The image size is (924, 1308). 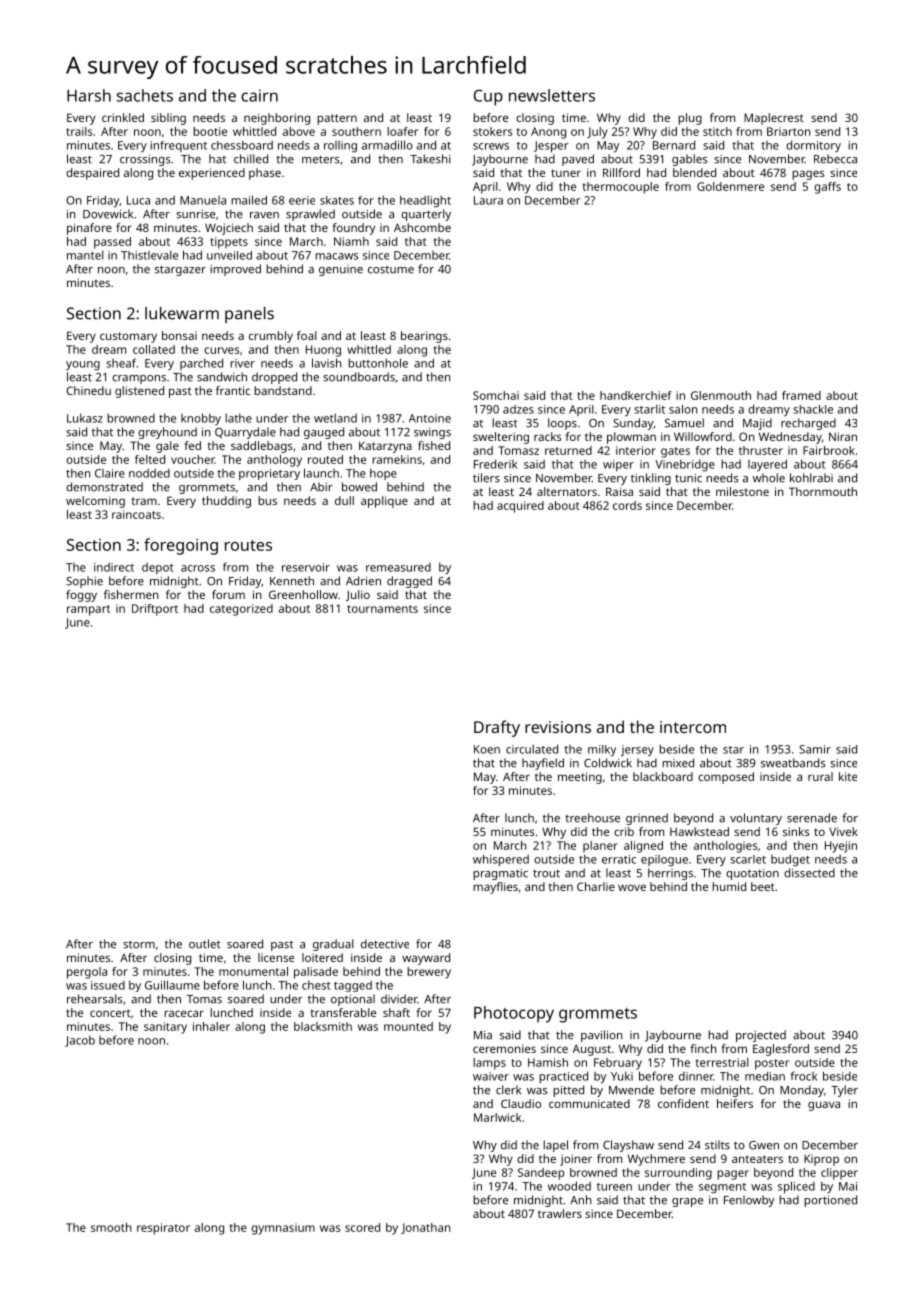 What do you see at coordinates (793, 763) in the document?
I see `sweatbands` at bounding box center [793, 763].
